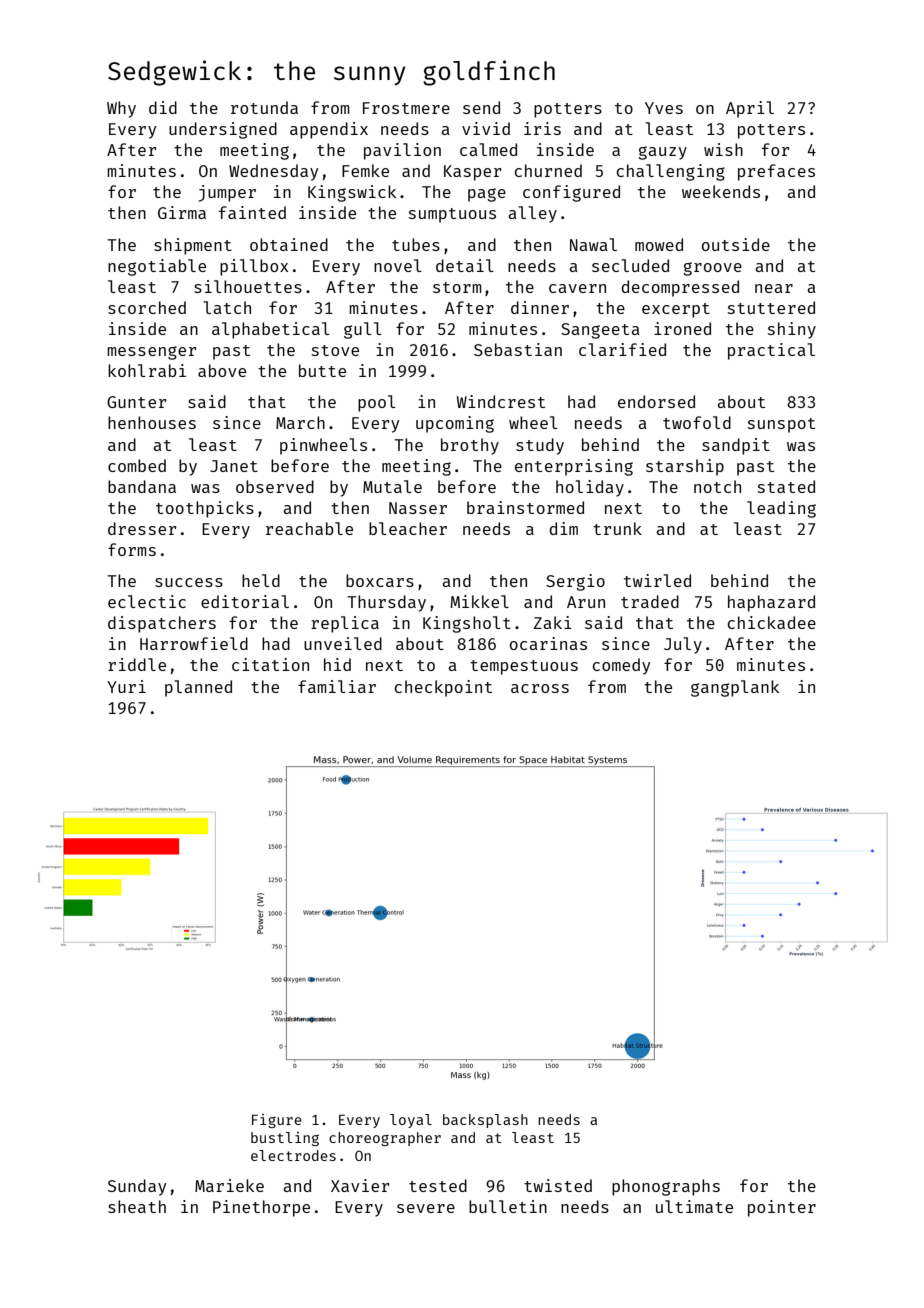  What do you see at coordinates (542, 128) in the page?
I see `iris` at bounding box center [542, 128].
